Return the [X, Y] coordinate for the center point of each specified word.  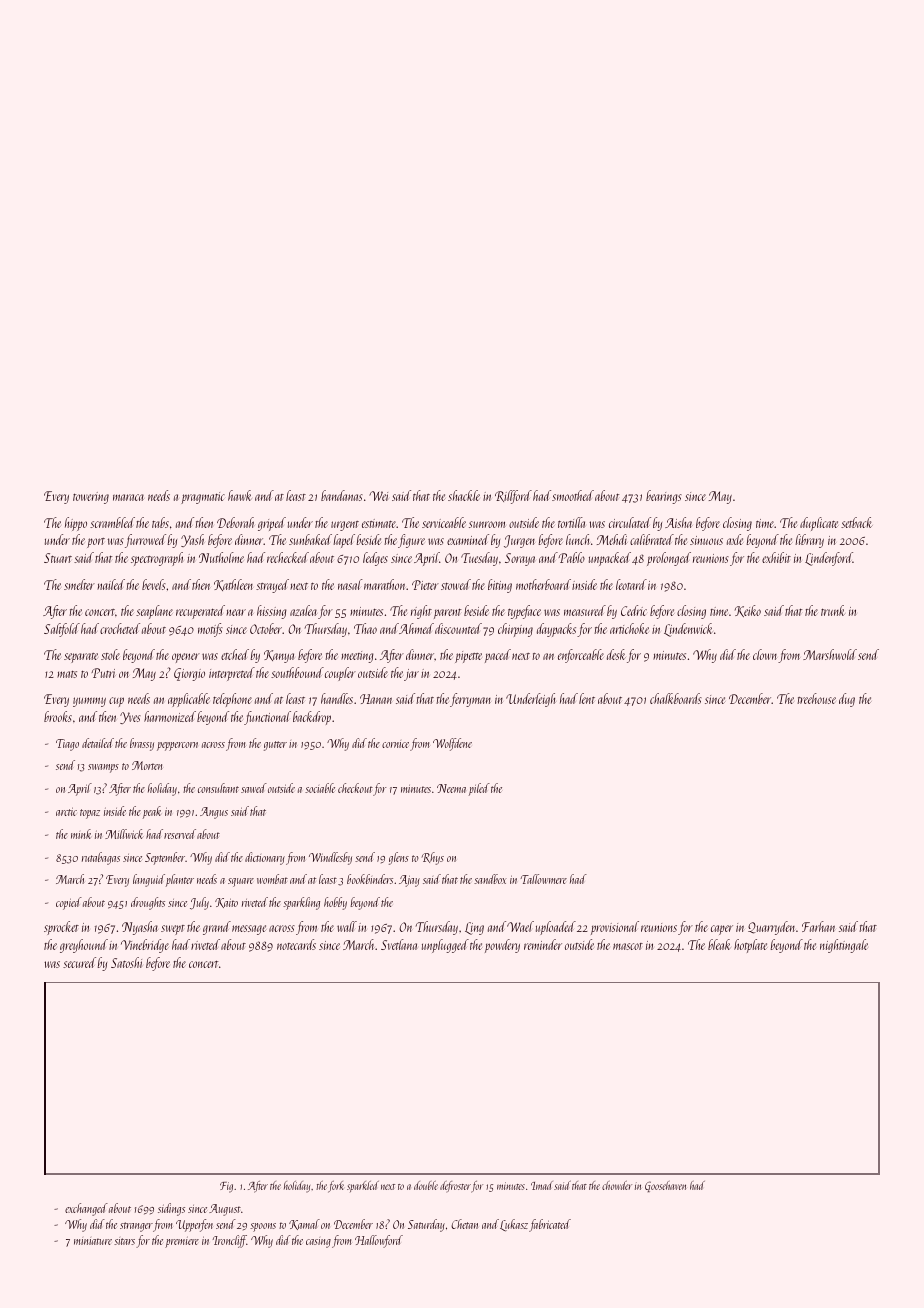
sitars [124, 1241]
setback [857, 522]
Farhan [818, 926]
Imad [542, 1185]
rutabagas [101, 858]
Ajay [409, 881]
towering [91, 498]
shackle [464, 495]
